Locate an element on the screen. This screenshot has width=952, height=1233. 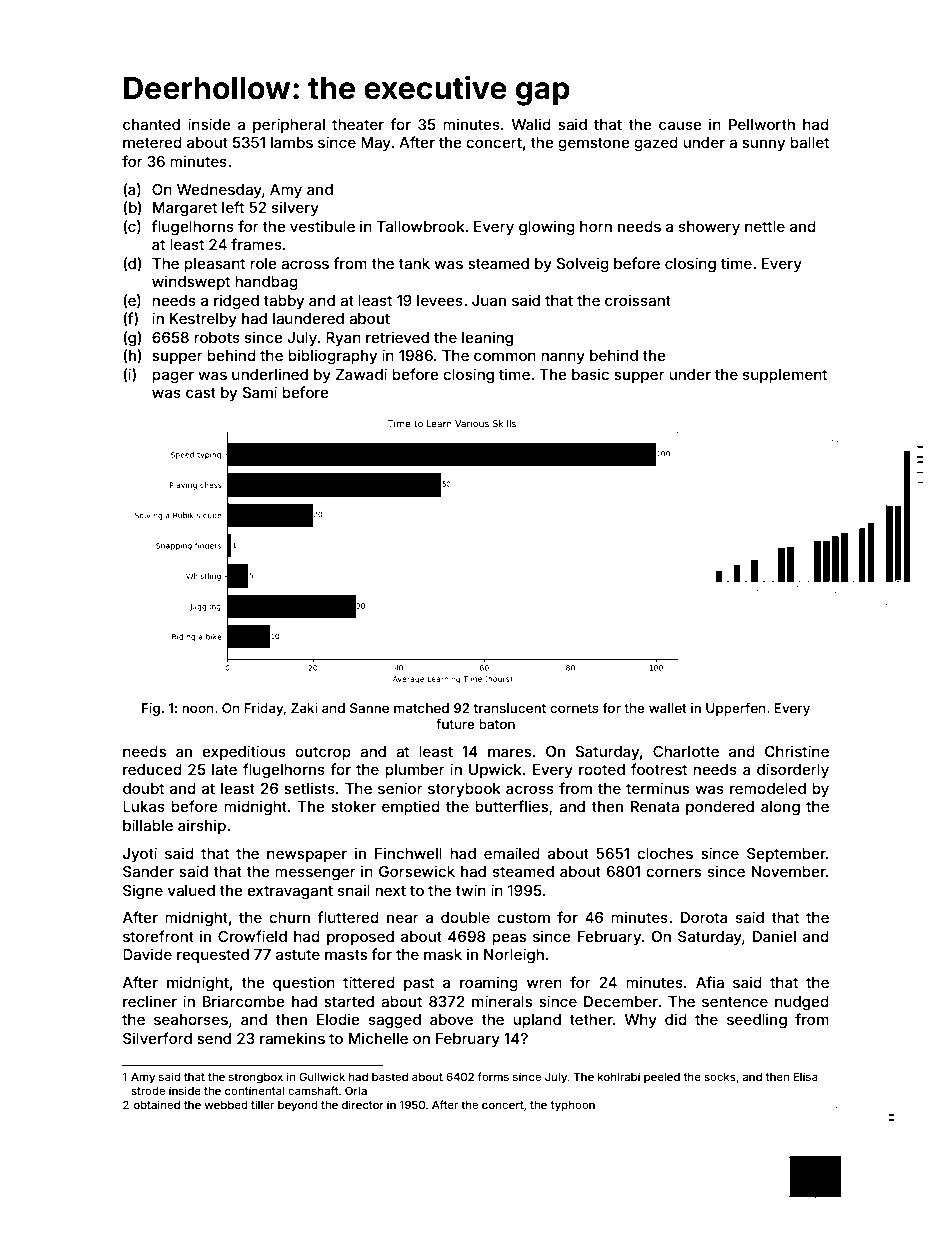
cast is located at coordinates (201, 393).
